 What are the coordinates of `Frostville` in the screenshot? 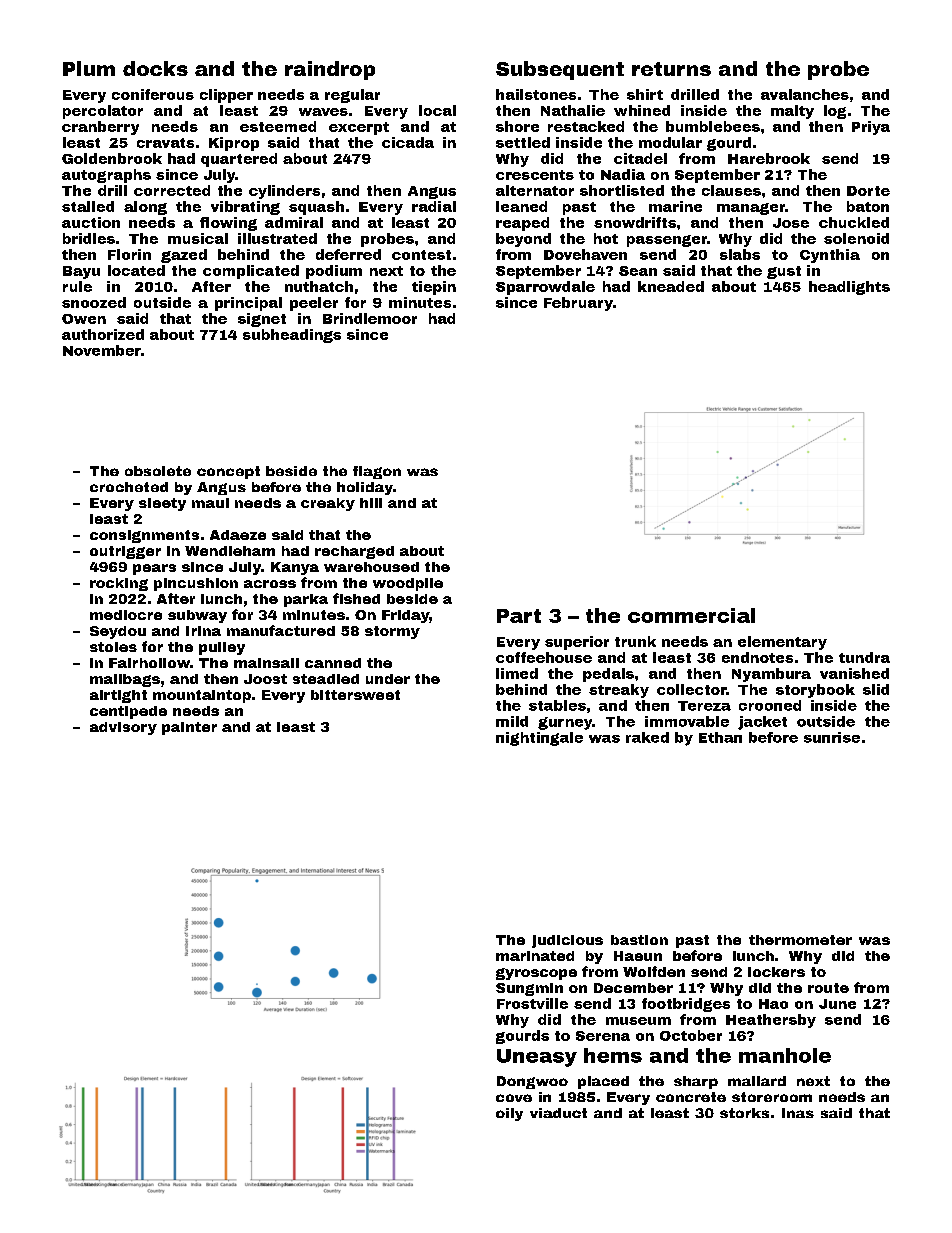 It's located at (532, 1003).
